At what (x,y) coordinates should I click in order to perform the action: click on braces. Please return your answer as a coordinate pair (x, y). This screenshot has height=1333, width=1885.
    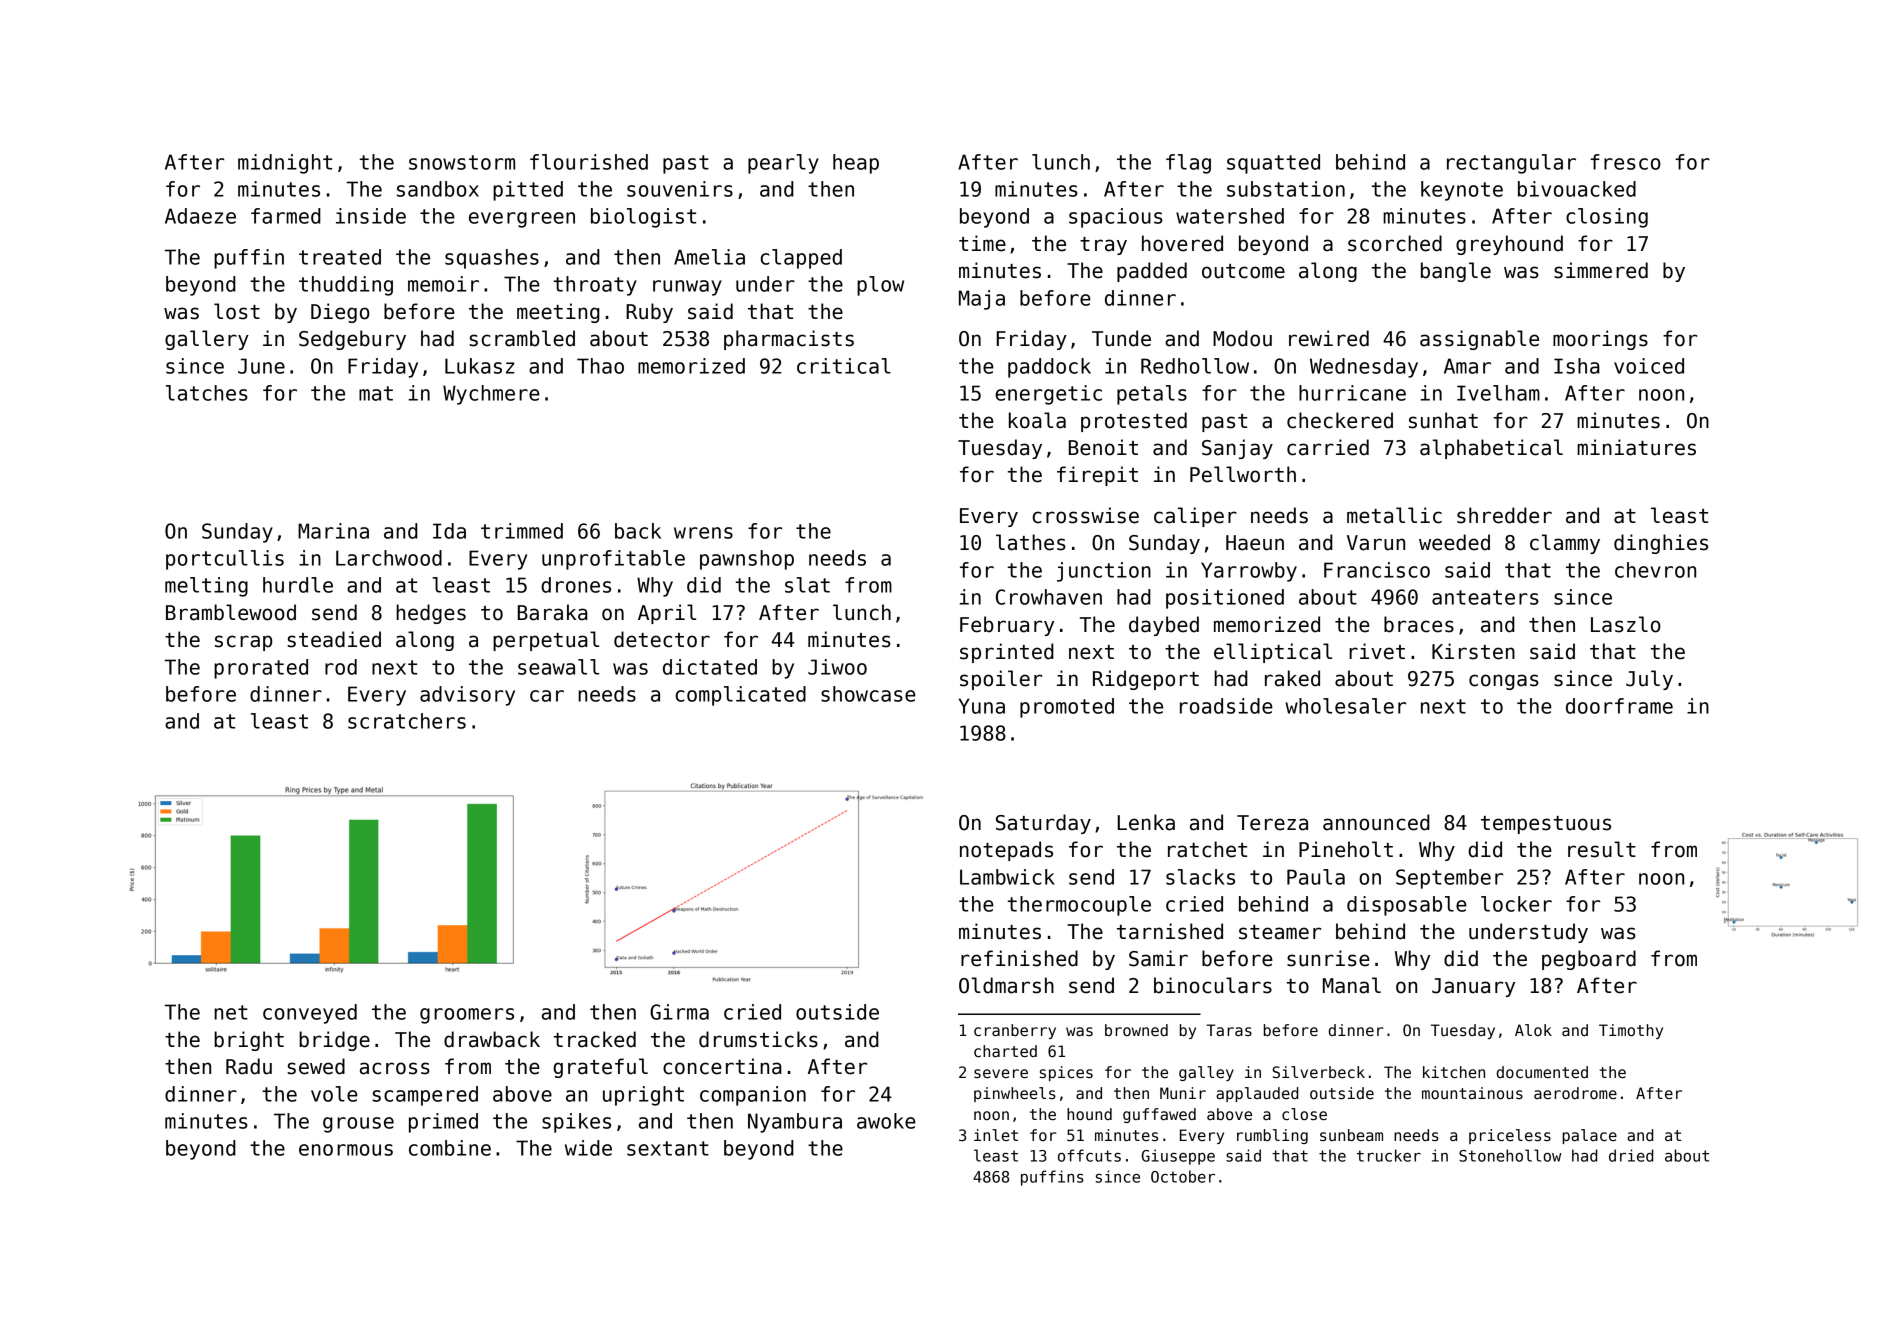
    Looking at the image, I should click on (1419, 624).
